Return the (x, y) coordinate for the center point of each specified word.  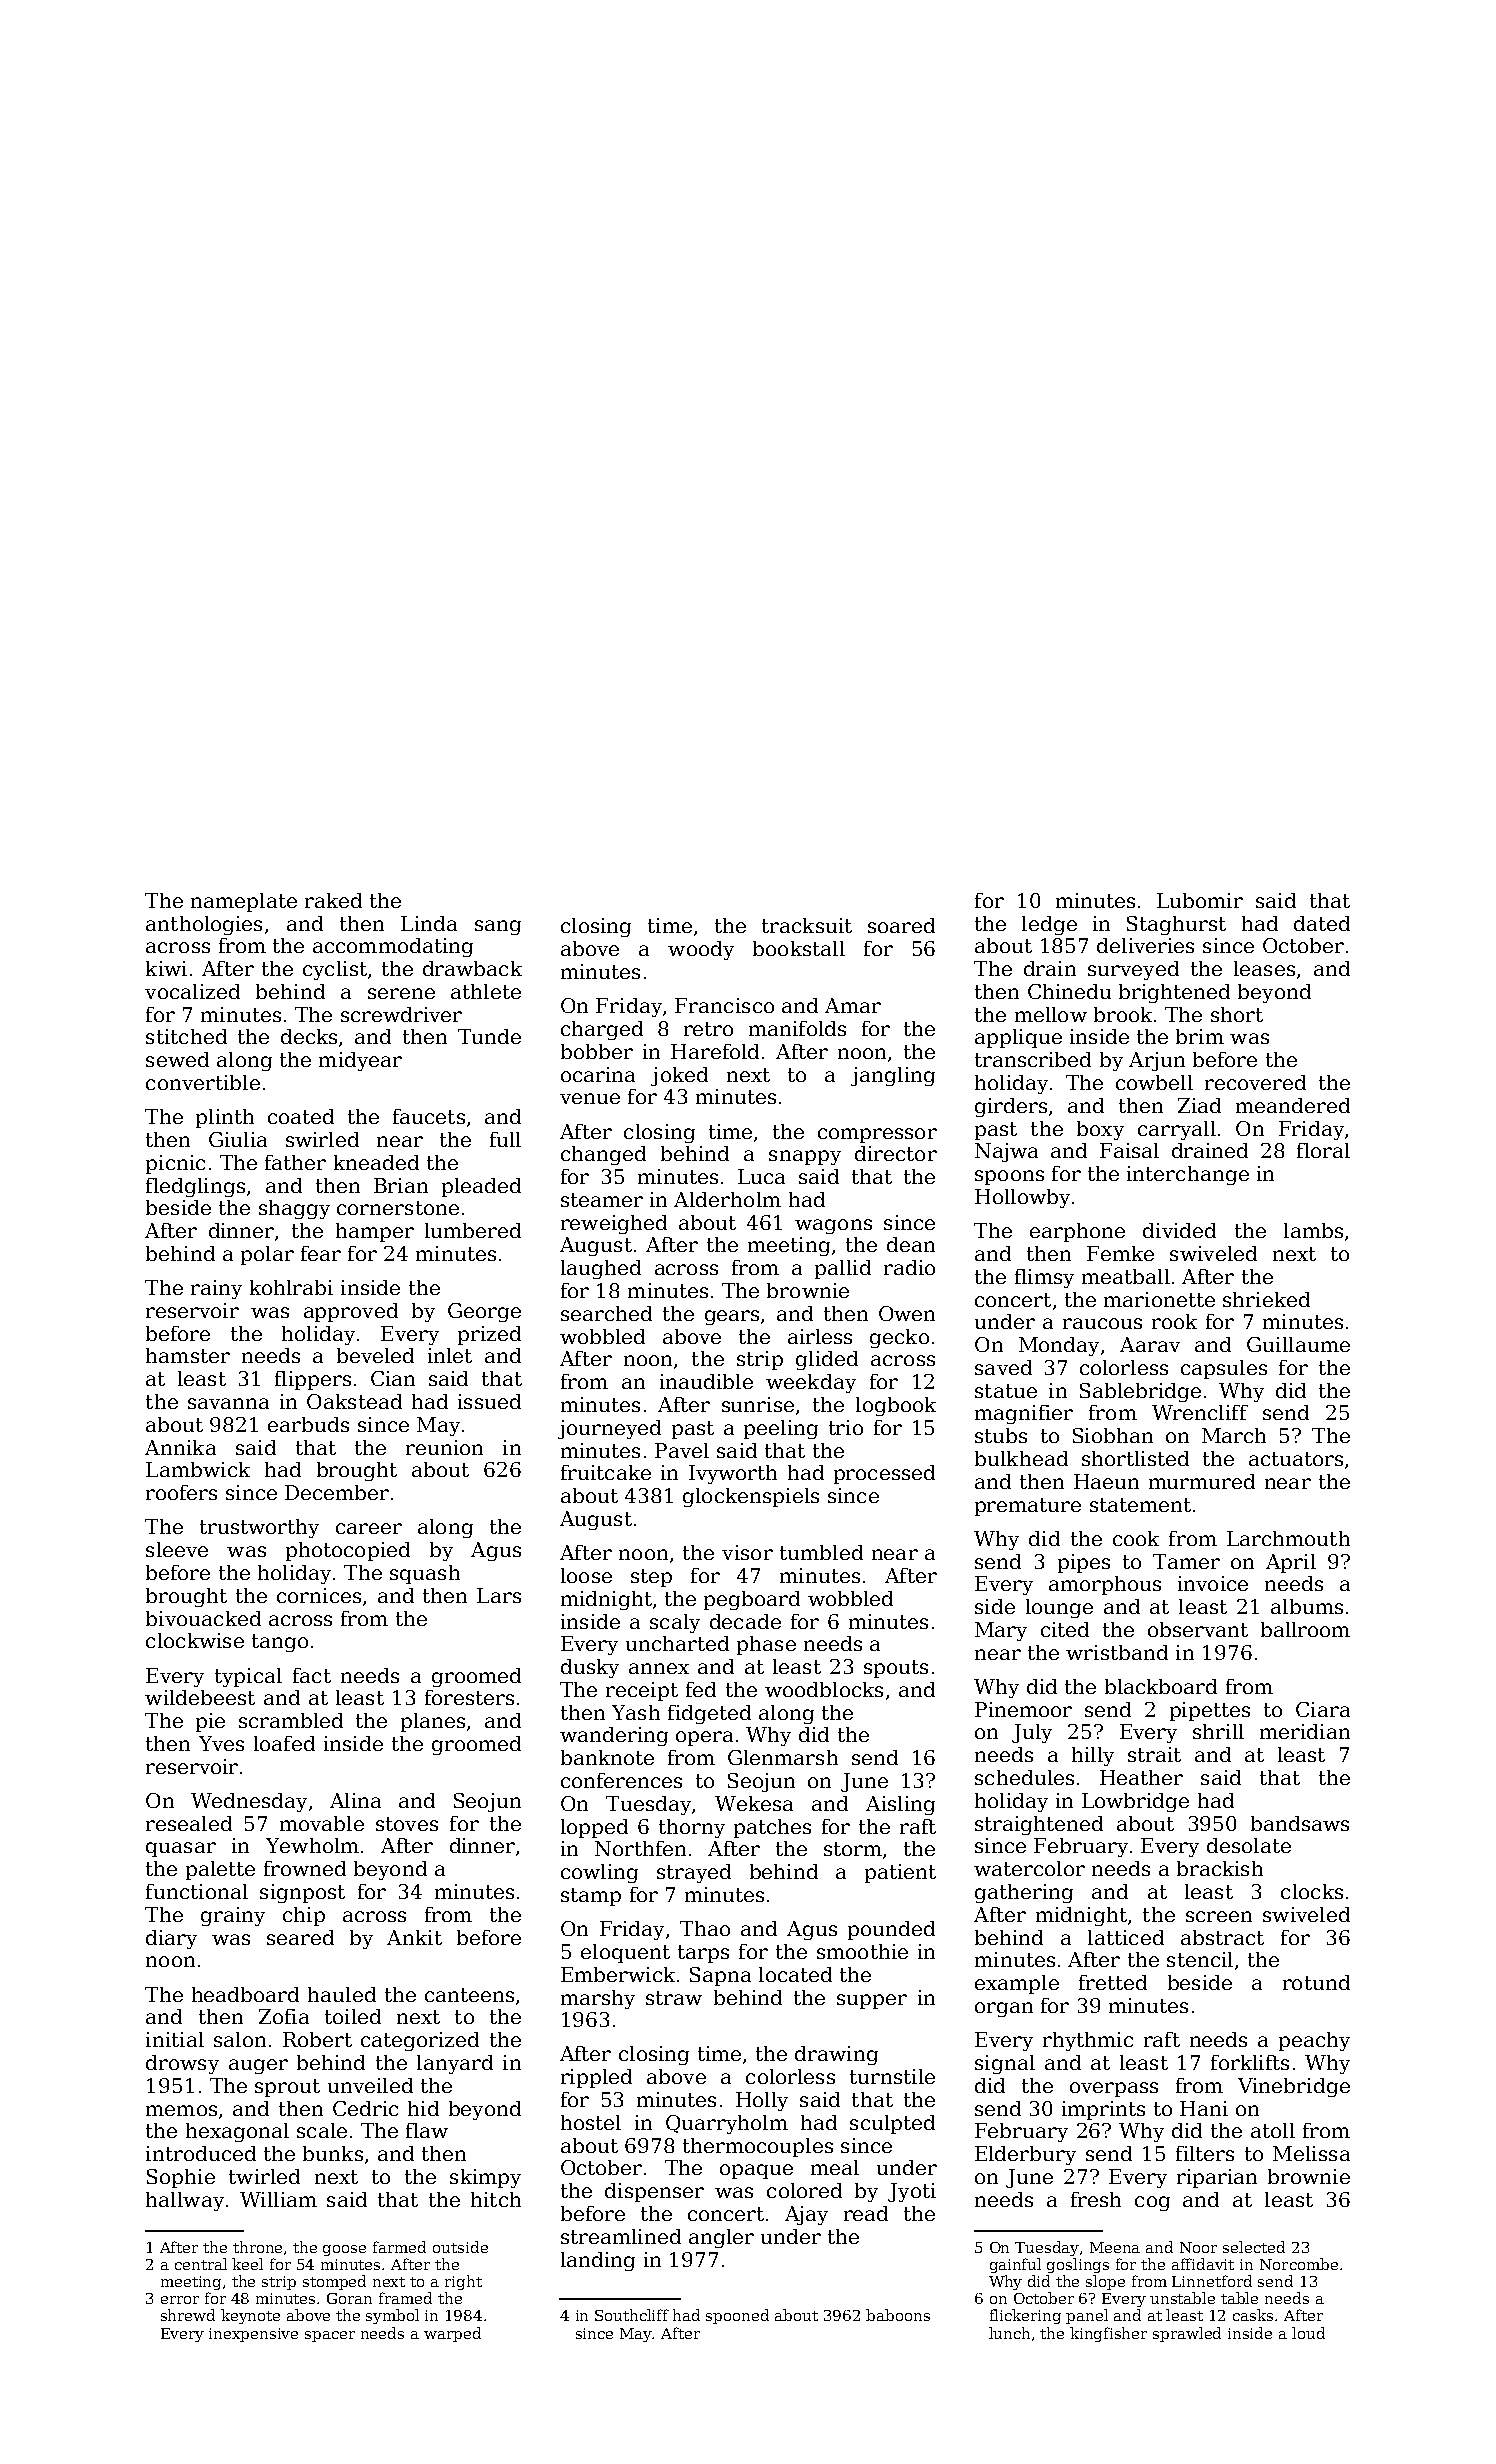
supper (872, 2001)
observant (1198, 1629)
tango (280, 1643)
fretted (1113, 1982)
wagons (833, 1226)
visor (747, 1552)
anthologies (204, 925)
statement (1140, 1505)
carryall (1177, 1130)
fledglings (195, 1187)
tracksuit (807, 925)
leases (1264, 968)
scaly (675, 1623)
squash (425, 1574)
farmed (399, 2247)
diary (171, 1939)
